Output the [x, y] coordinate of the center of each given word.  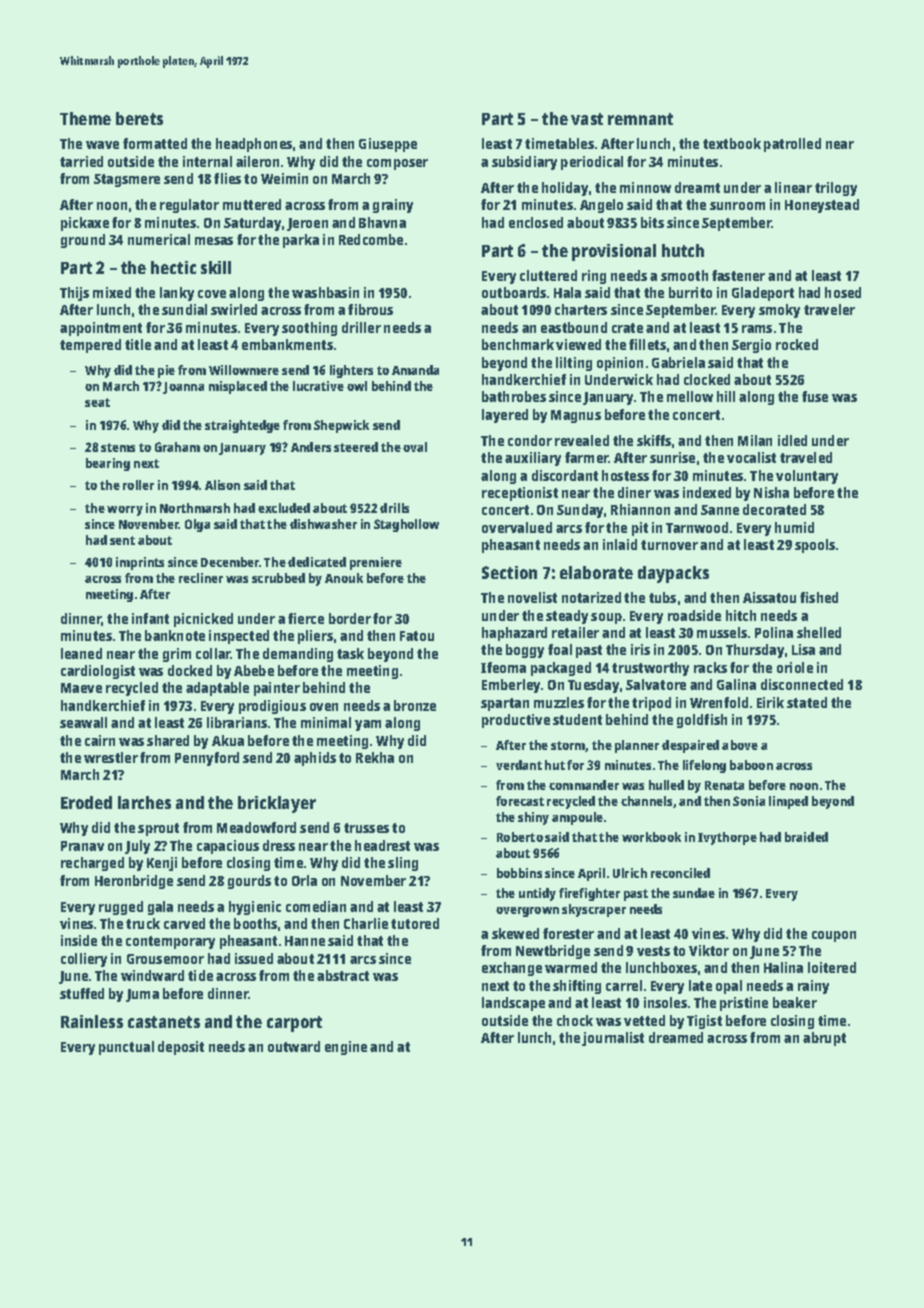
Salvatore [656, 684]
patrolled [792, 145]
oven [324, 707]
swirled [234, 309]
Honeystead [822, 206]
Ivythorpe [727, 838]
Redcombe [371, 239]
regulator [189, 206]
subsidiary [524, 163]
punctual [126, 1048]
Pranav [82, 846]
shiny [533, 818]
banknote [175, 635]
